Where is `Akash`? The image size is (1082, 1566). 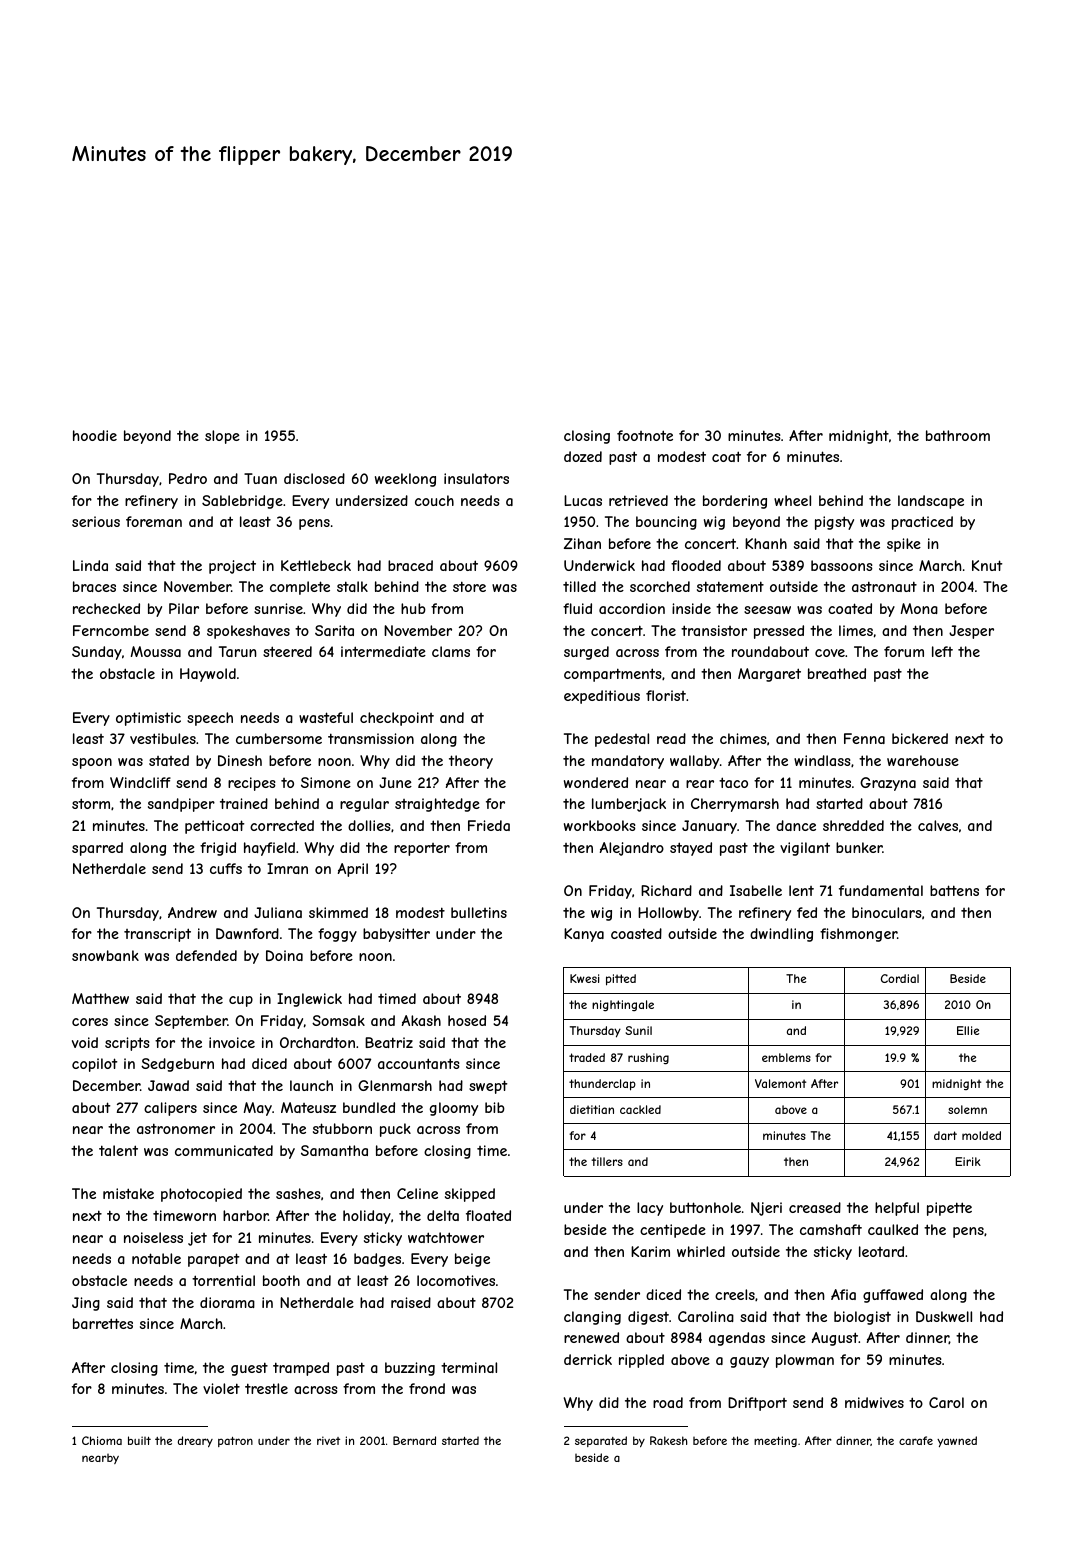 Akash is located at coordinates (421, 1020).
